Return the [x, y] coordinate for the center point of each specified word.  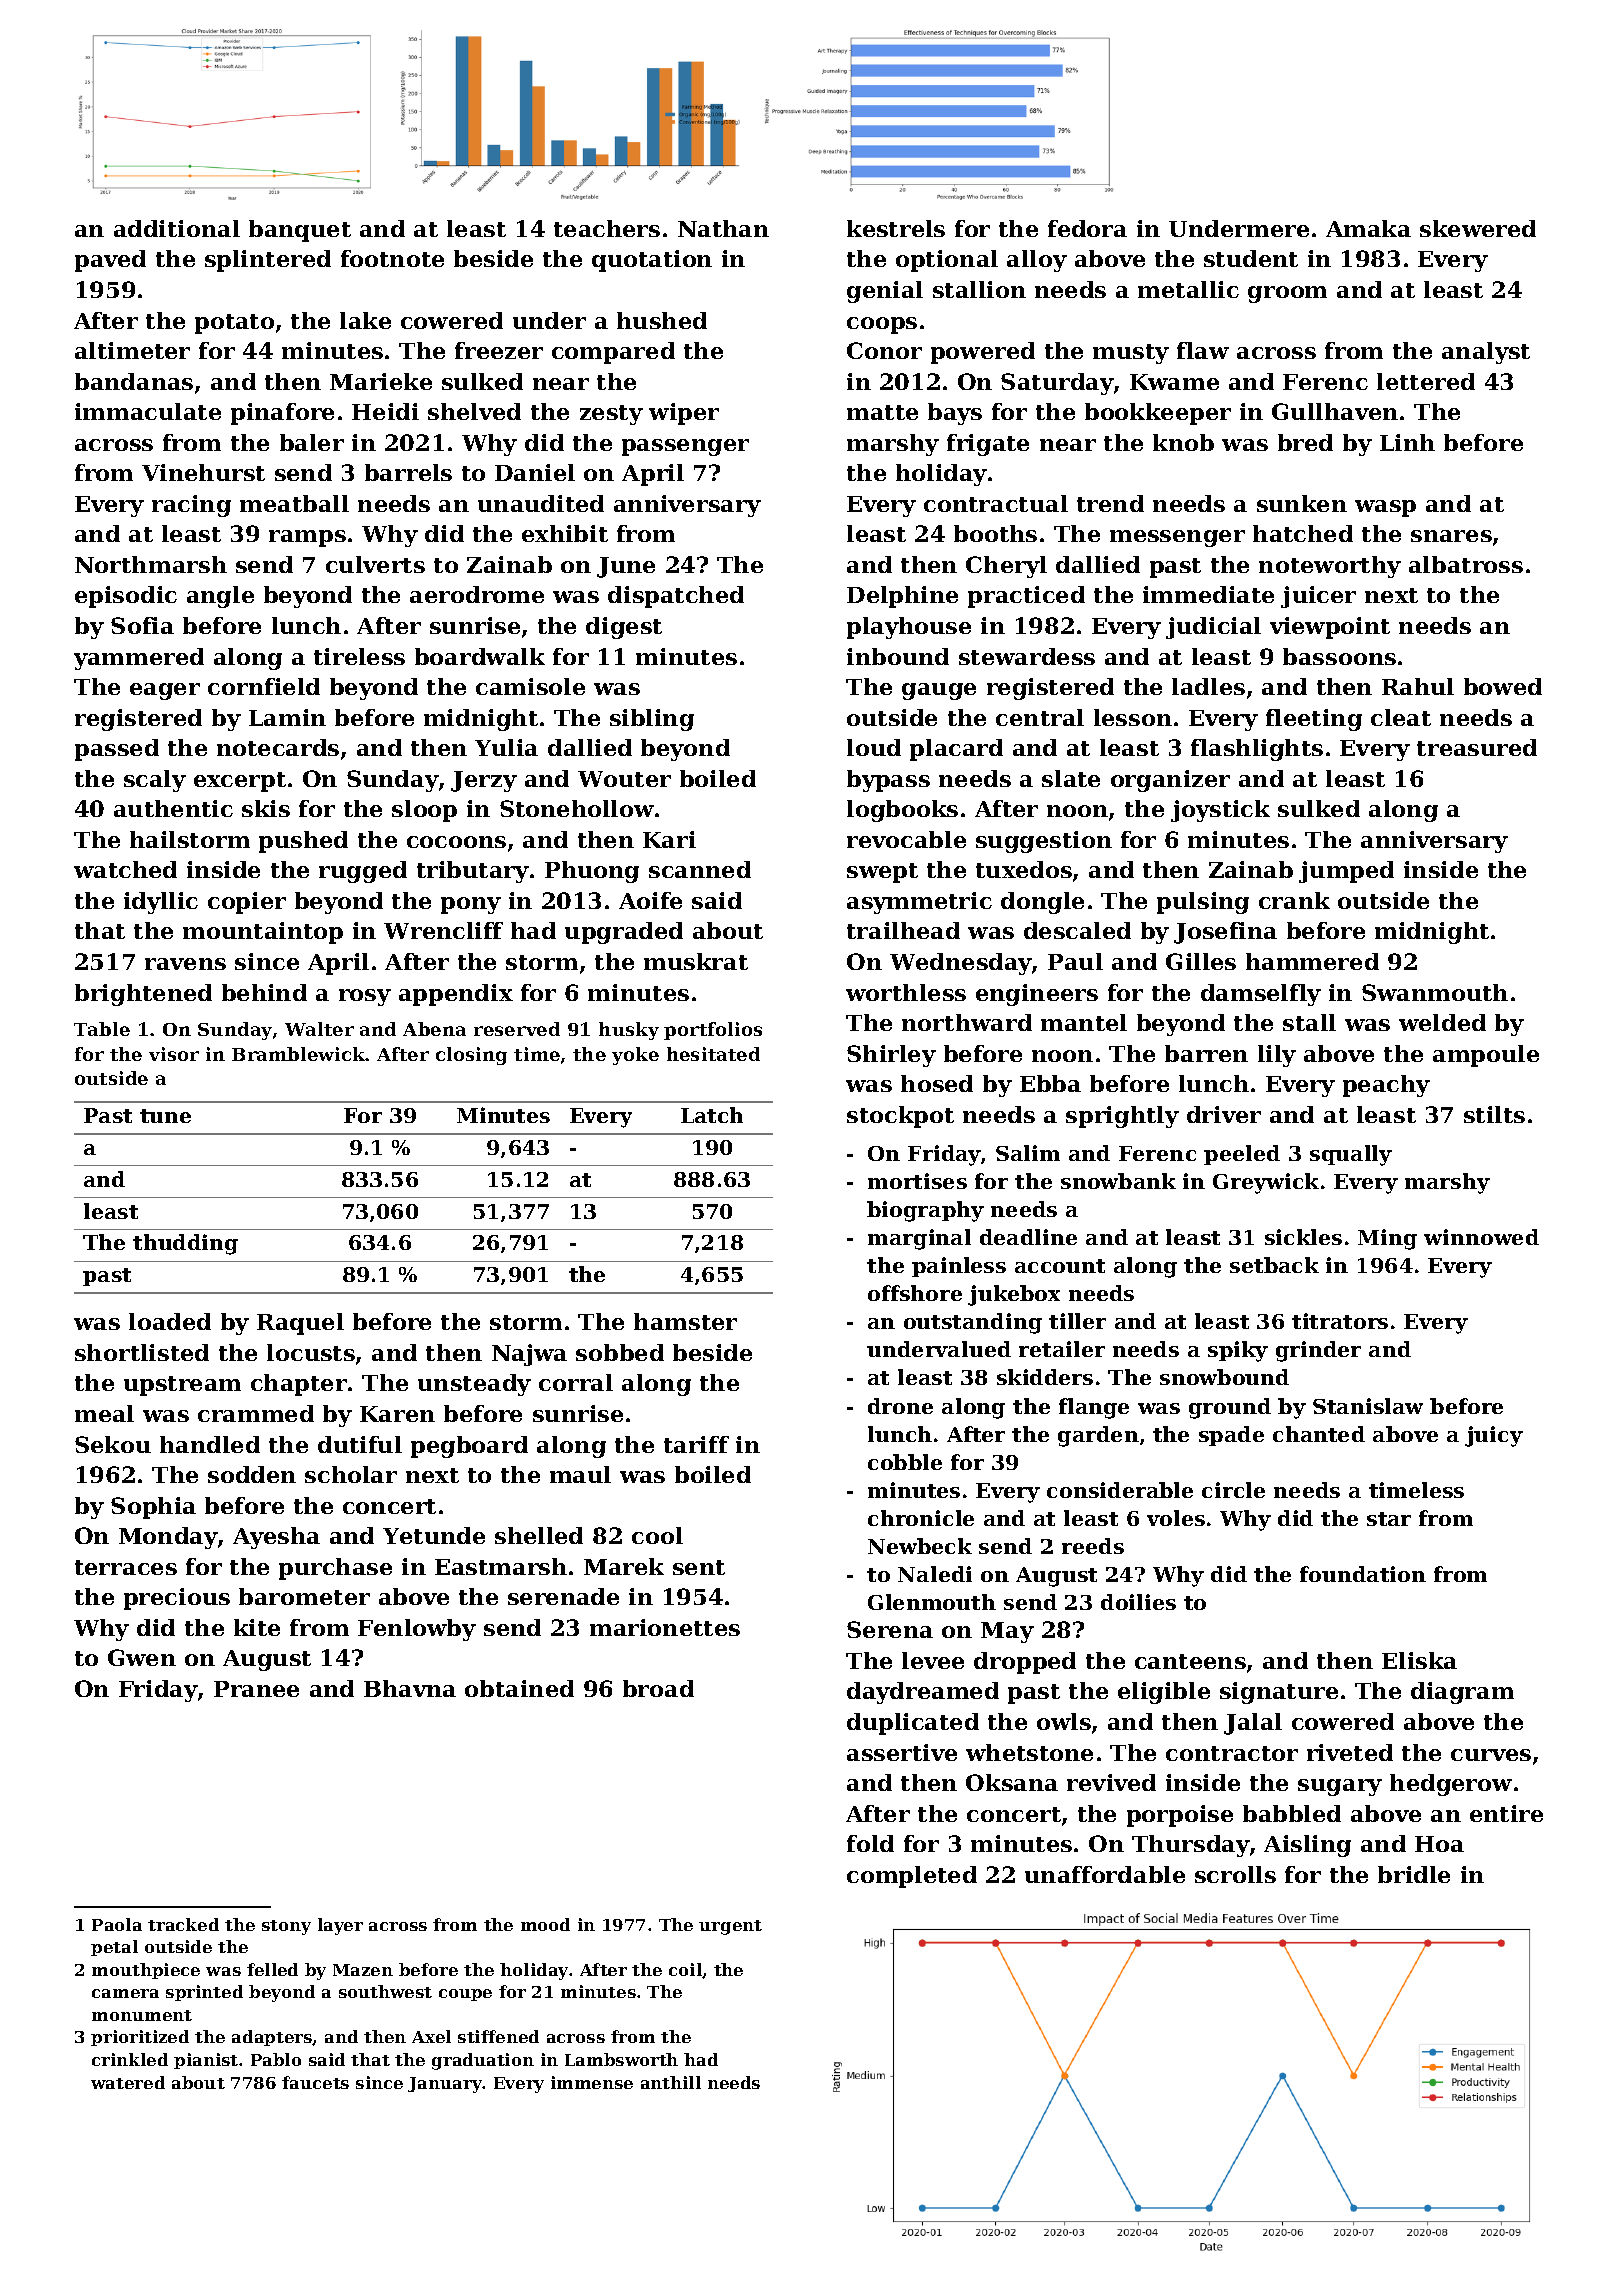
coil [685, 1969]
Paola [117, 1924]
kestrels [896, 228]
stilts [1494, 1114]
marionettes [665, 1627]
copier [247, 903]
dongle [1042, 903]
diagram [1462, 1693]
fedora [1087, 228]
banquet [300, 231]
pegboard [469, 1447]
